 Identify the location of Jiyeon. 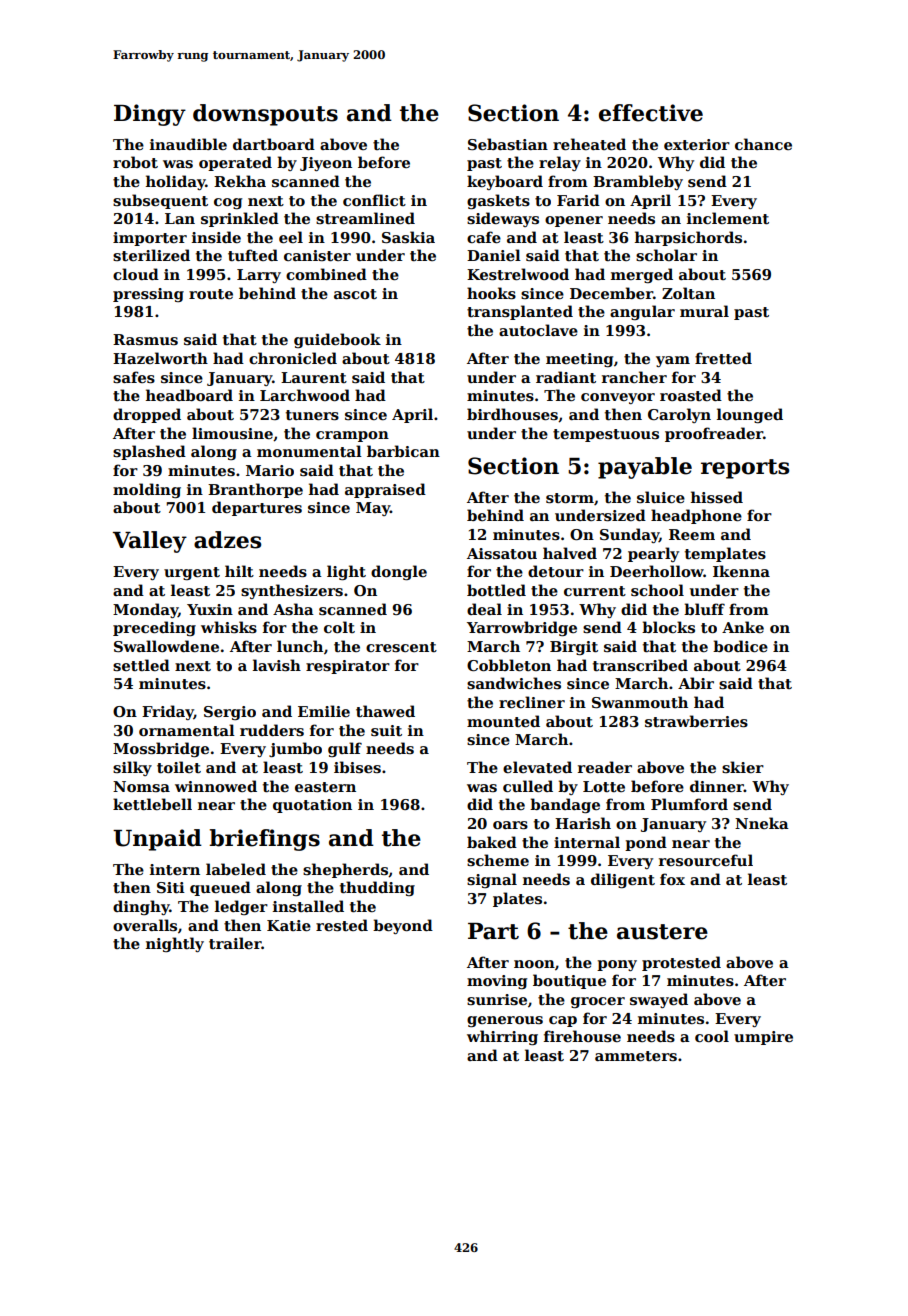
(326, 164).
